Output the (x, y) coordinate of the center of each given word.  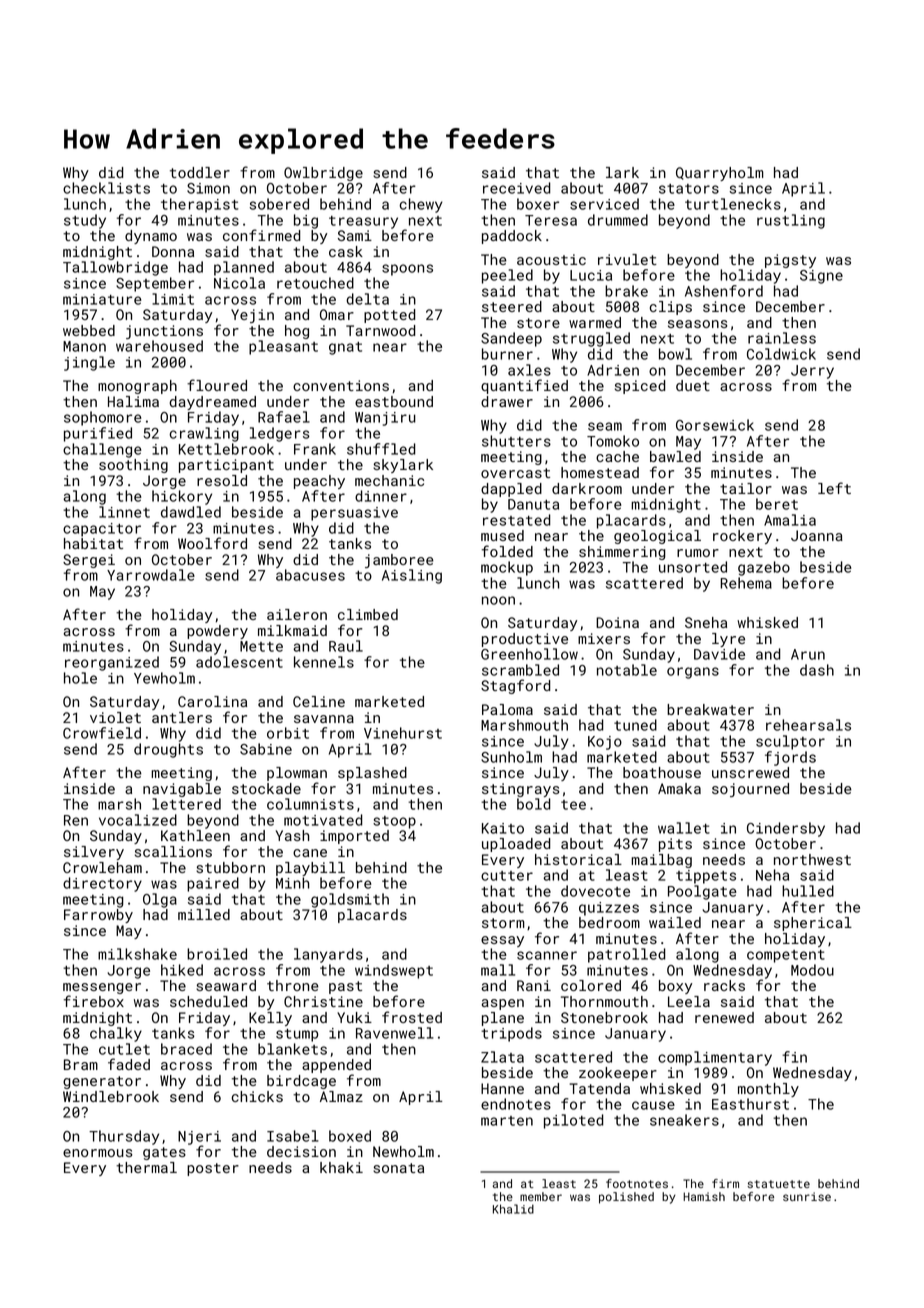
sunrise (807, 1196)
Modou (812, 970)
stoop (394, 822)
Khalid (513, 1209)
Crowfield (102, 733)
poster (213, 1169)
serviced (604, 204)
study (85, 221)
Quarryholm (719, 174)
